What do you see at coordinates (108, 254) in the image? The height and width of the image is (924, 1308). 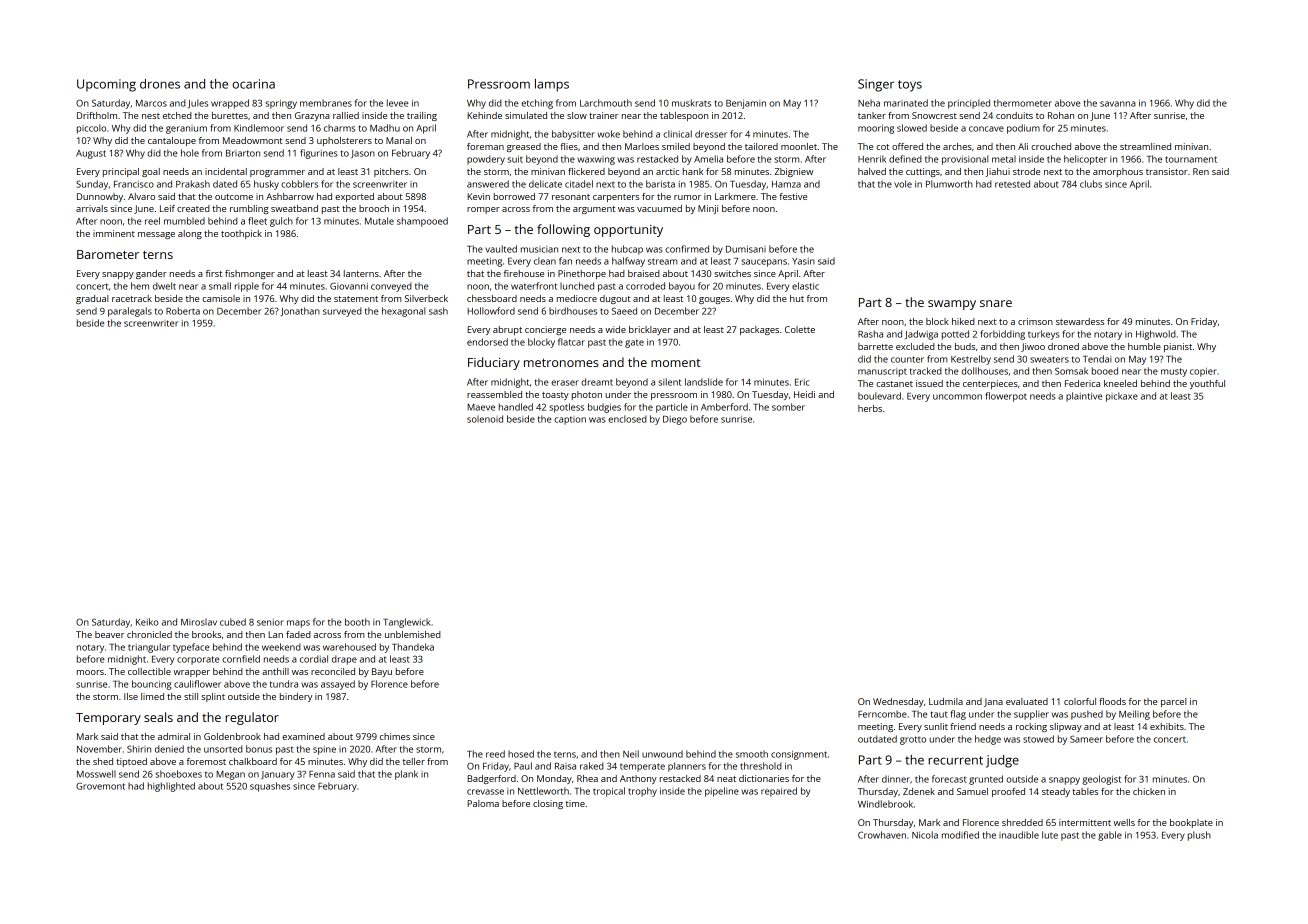 I see `Barometer` at bounding box center [108, 254].
